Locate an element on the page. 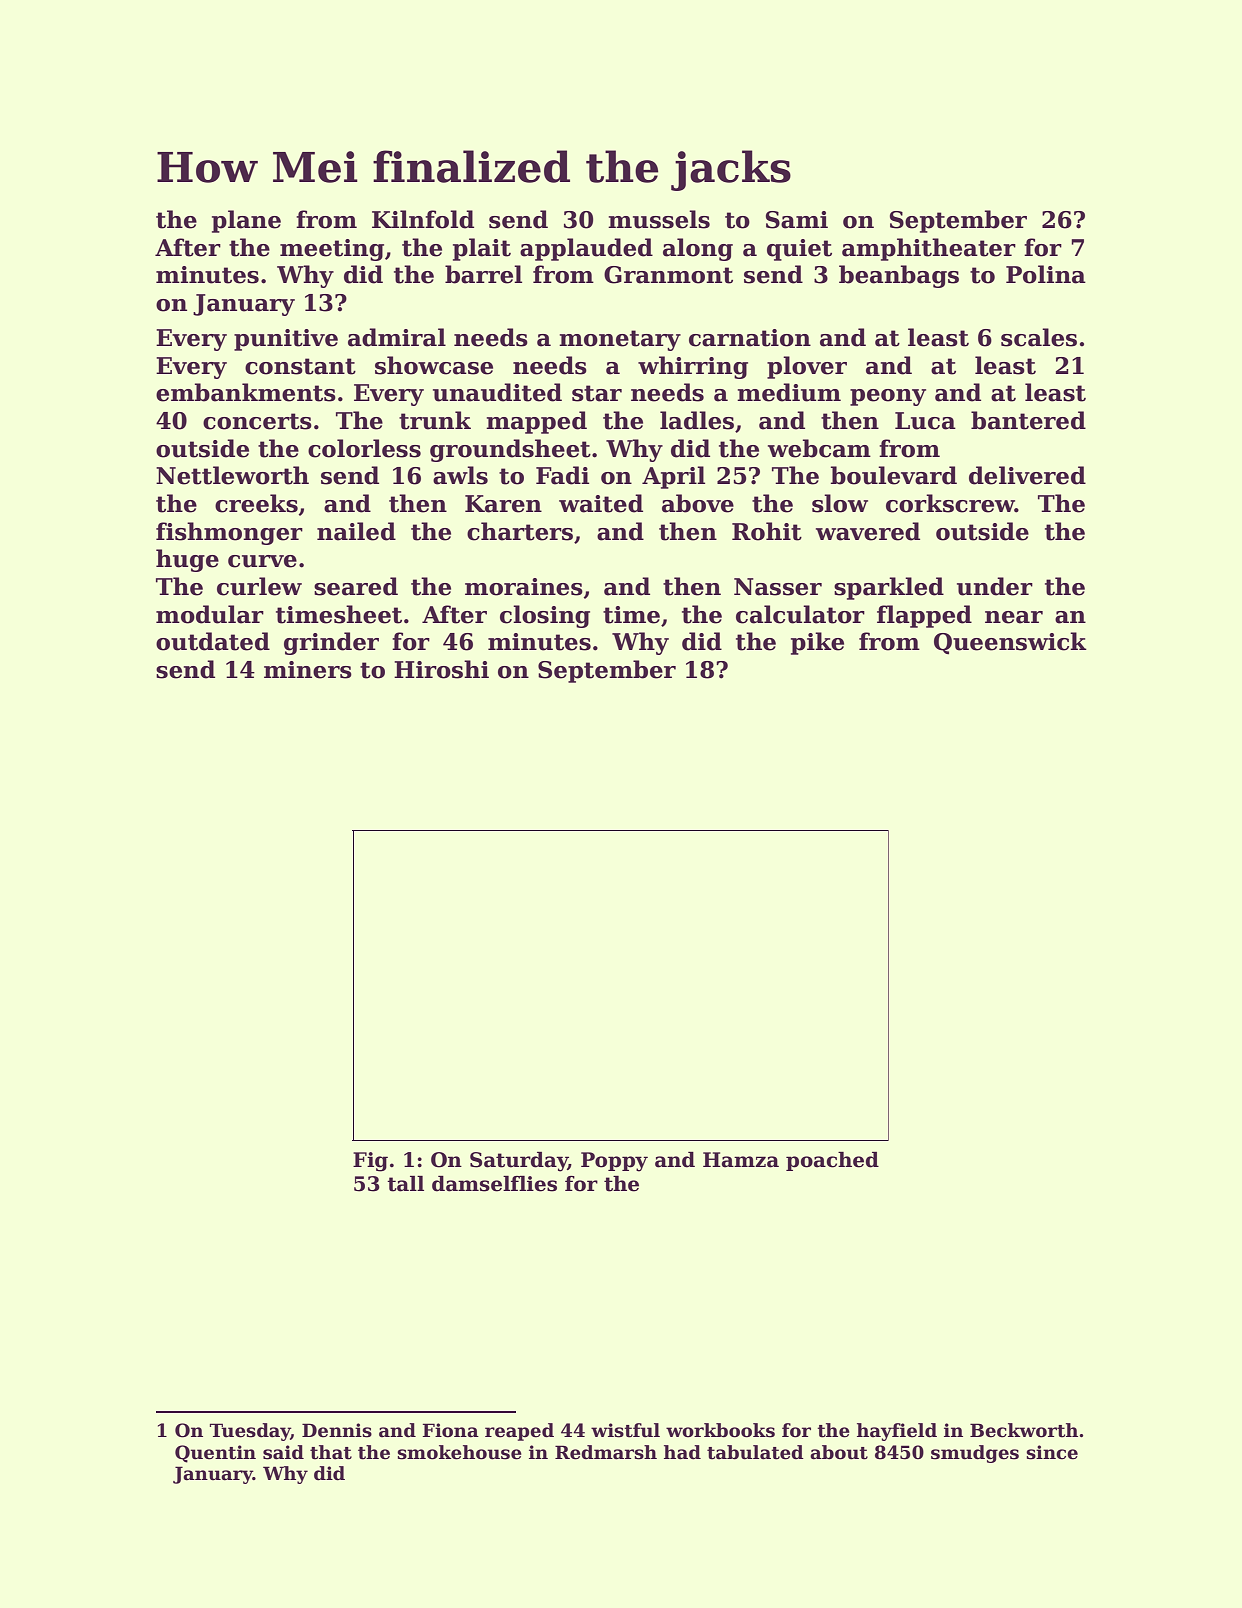  monetary is located at coordinates (620, 340).
